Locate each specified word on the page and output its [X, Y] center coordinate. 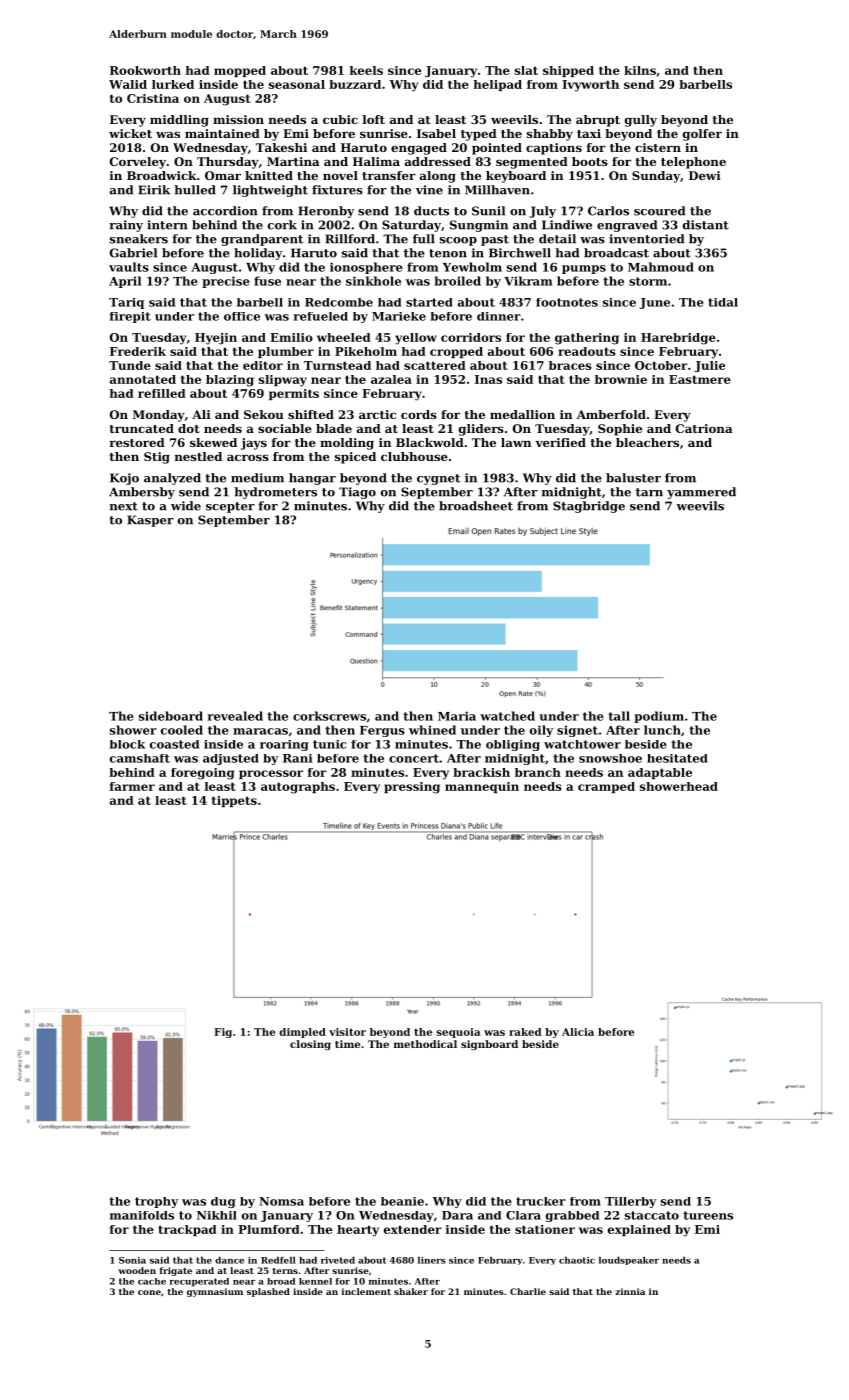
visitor [347, 1032]
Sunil [488, 211]
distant [706, 225]
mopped [240, 71]
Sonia [132, 1260]
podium [659, 717]
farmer [132, 786]
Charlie [528, 1291]
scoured [659, 211]
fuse [267, 281]
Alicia [578, 1032]
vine [429, 190]
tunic [329, 744]
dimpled [302, 1033]
